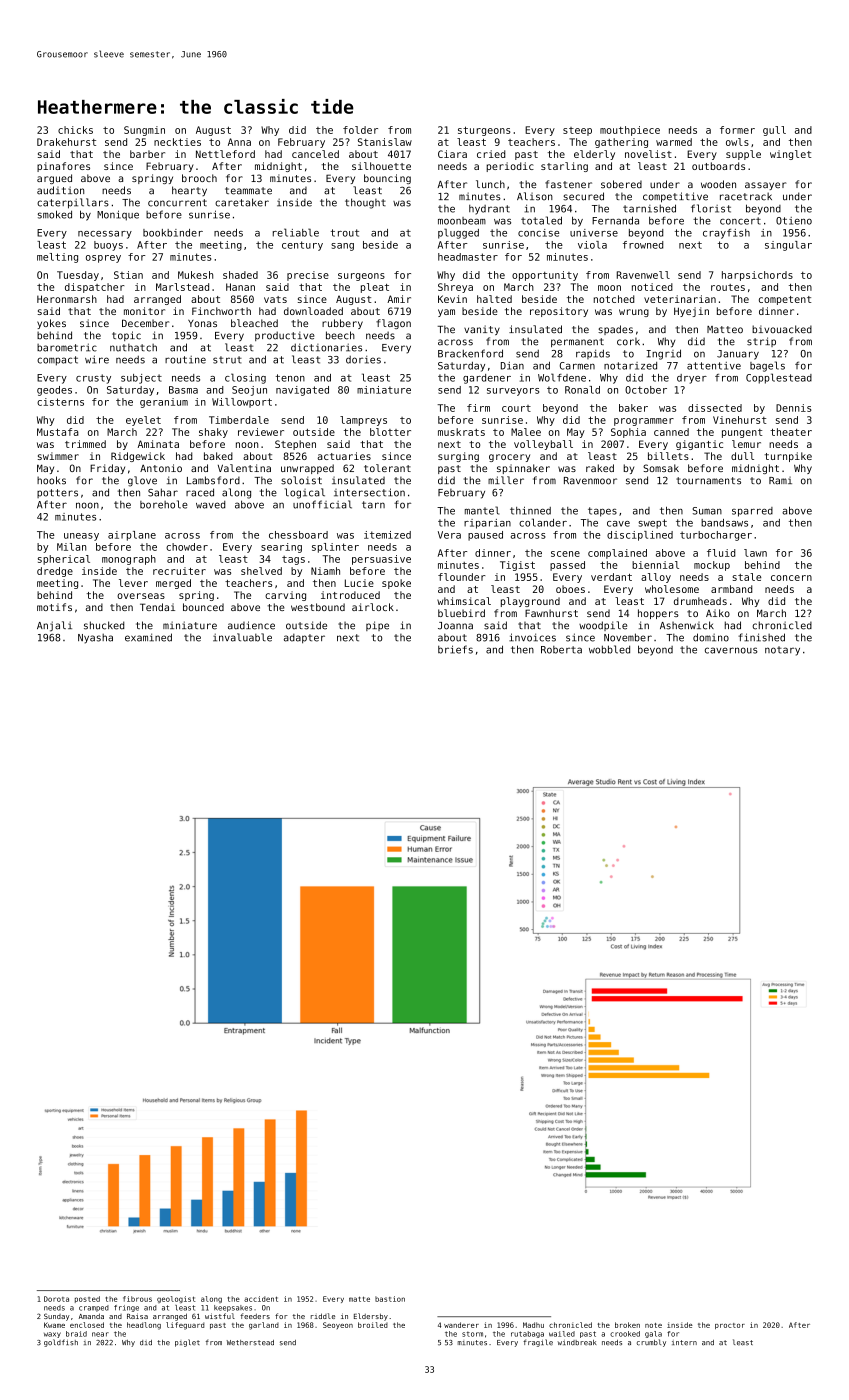 Image resolution: width=849 pixels, height=1400 pixels. Describe the element at coordinates (538, 1343) in the document. I see `fragile` at that location.
